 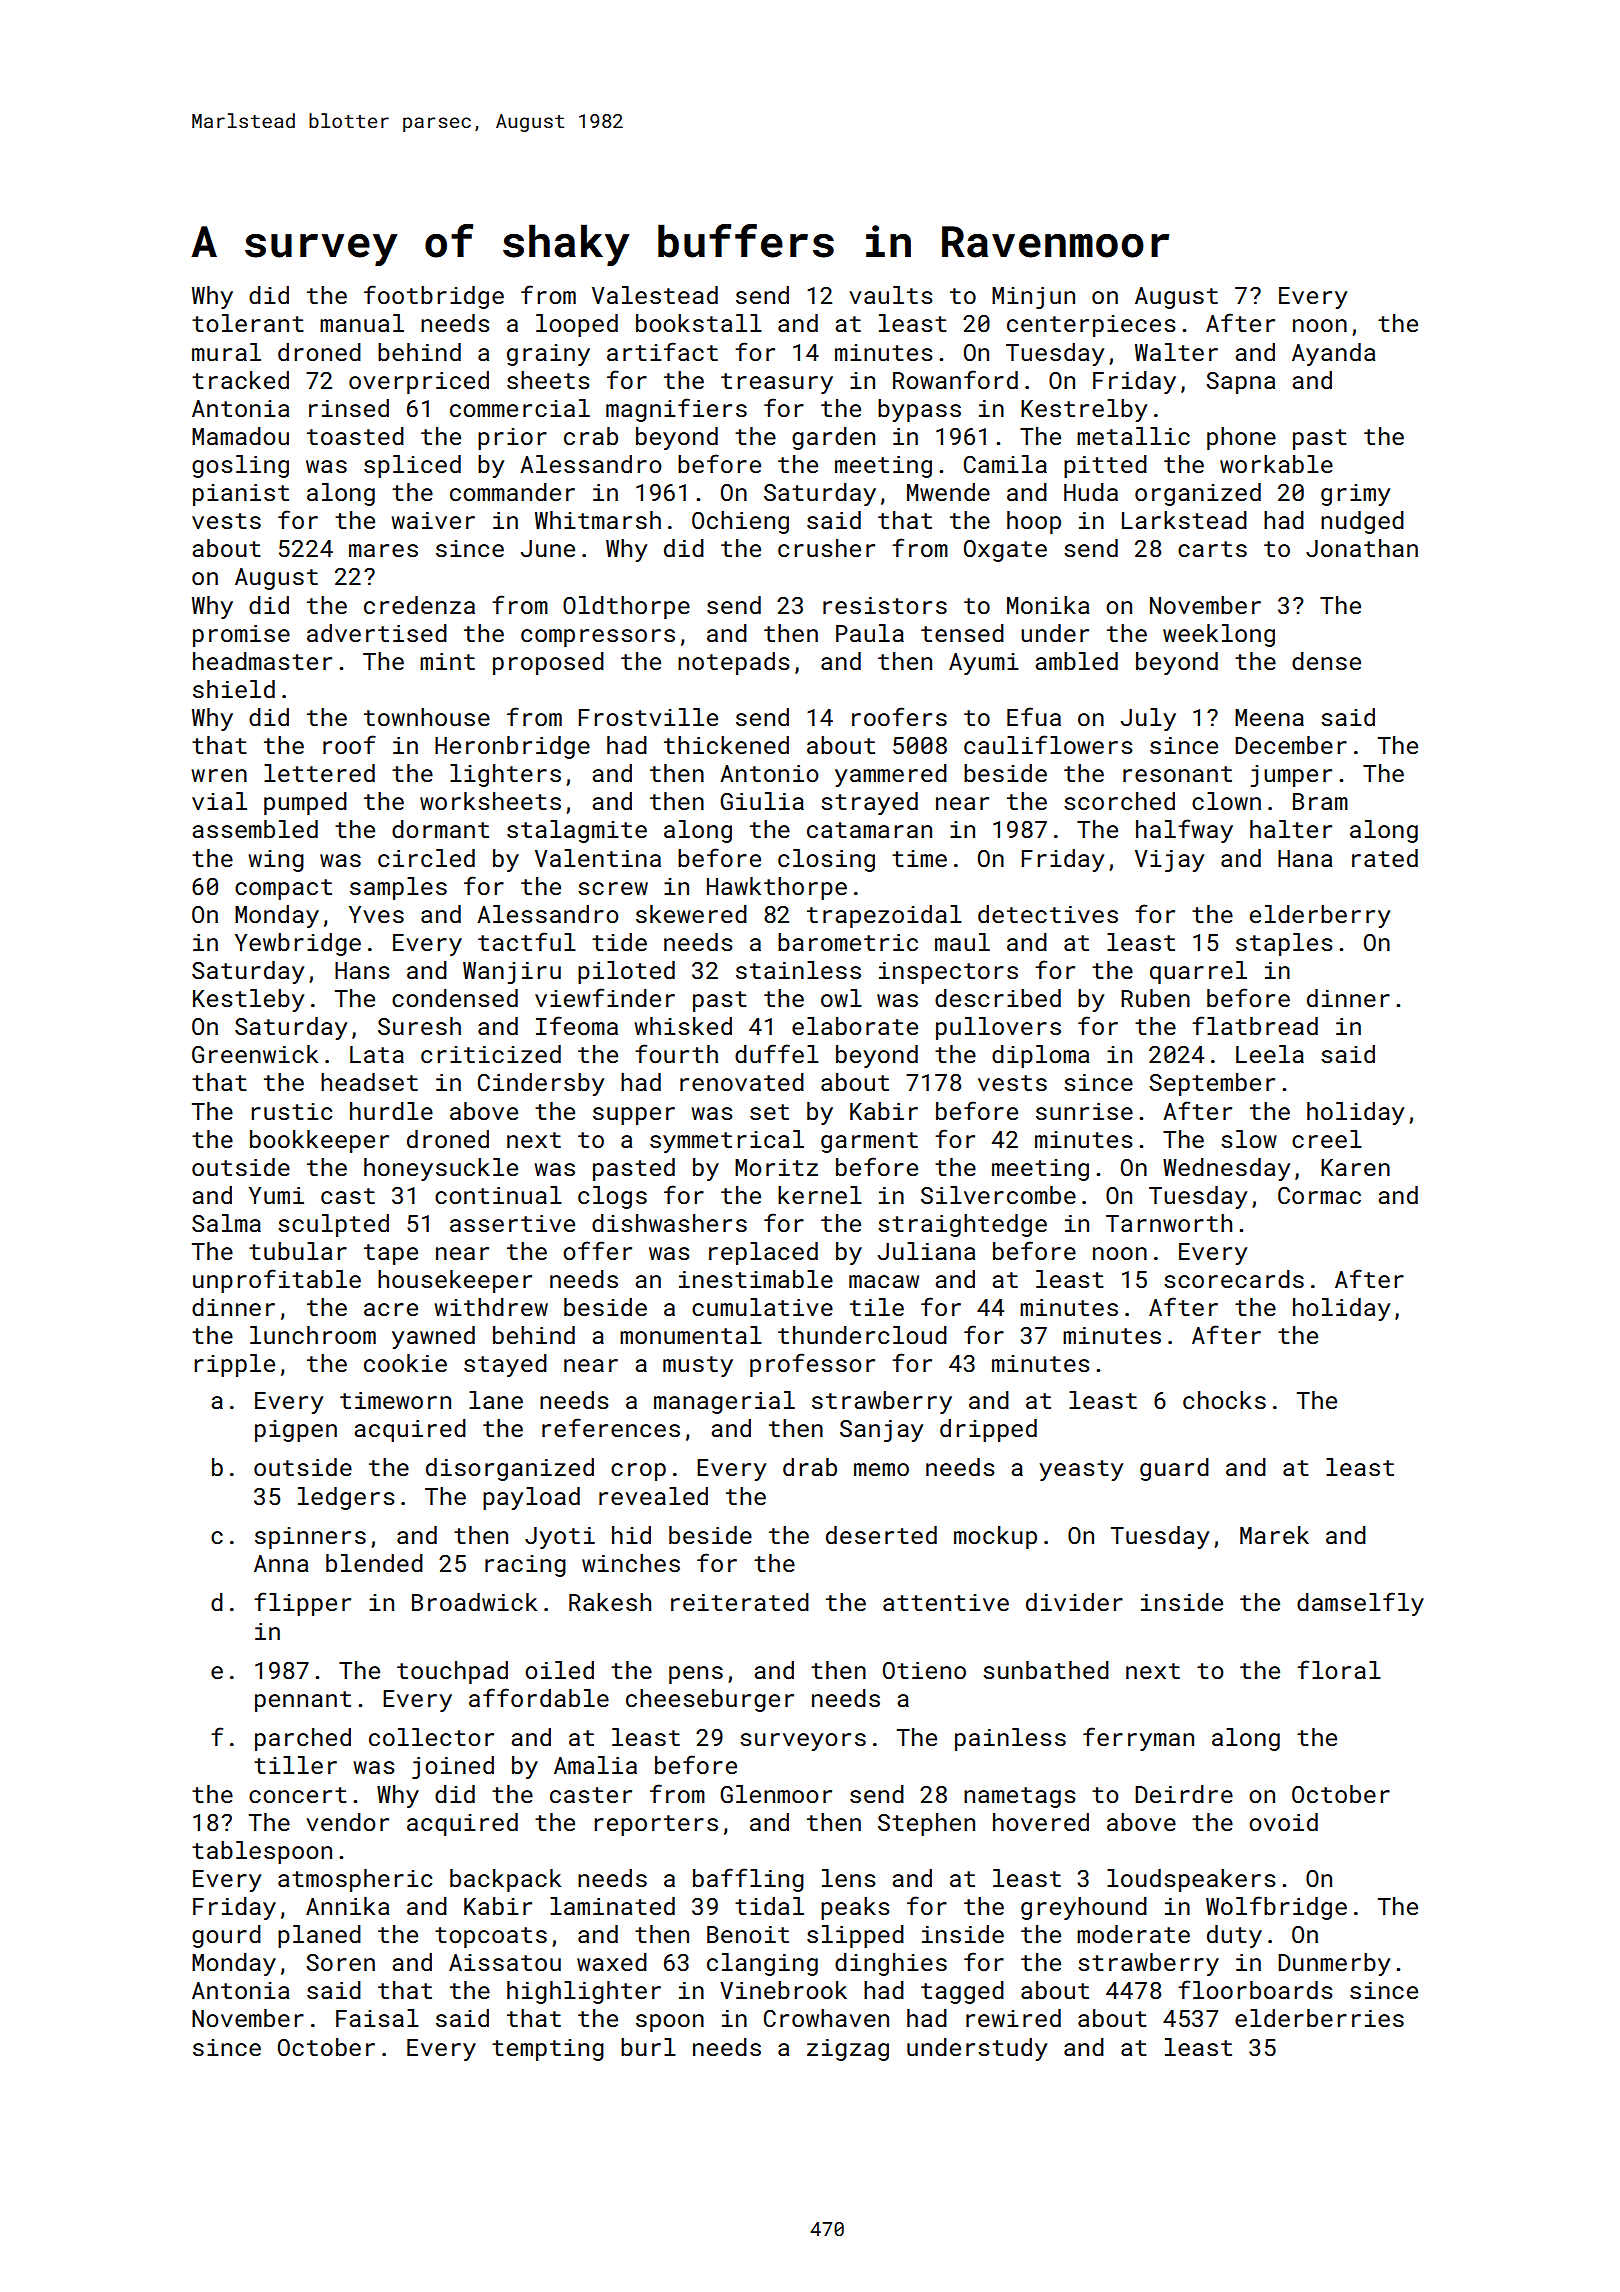 What do you see at coordinates (548, 663) in the screenshot?
I see `proposed` at bounding box center [548, 663].
